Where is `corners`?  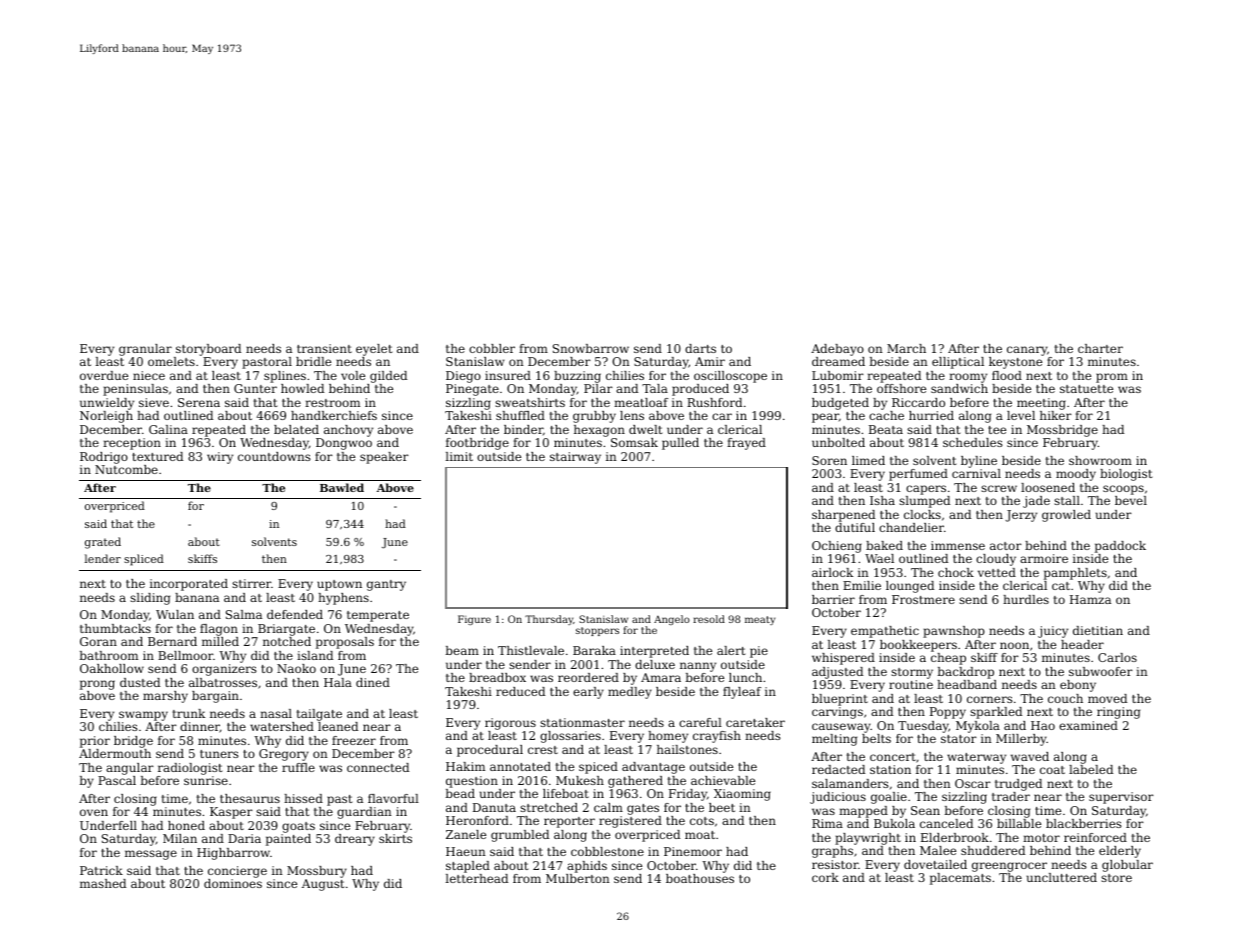 corners is located at coordinates (990, 699).
